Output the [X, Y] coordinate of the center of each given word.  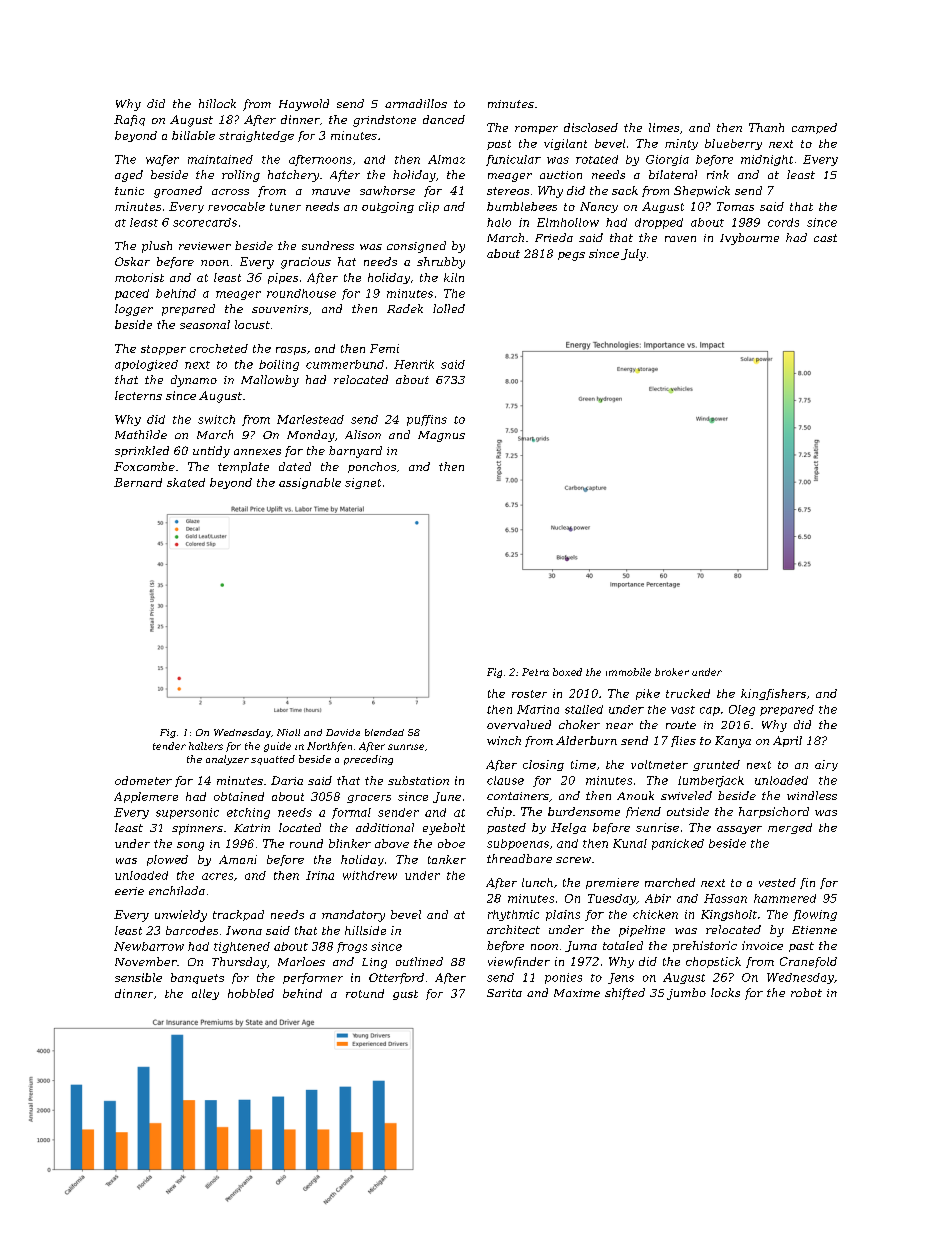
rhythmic [513, 915]
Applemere [146, 797]
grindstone [384, 121]
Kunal [630, 843]
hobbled [251, 993]
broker [672, 672]
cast [825, 238]
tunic [129, 191]
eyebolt [444, 829]
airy [826, 765]
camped [814, 128]
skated [186, 482]
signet [363, 483]
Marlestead [310, 419]
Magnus [441, 436]
